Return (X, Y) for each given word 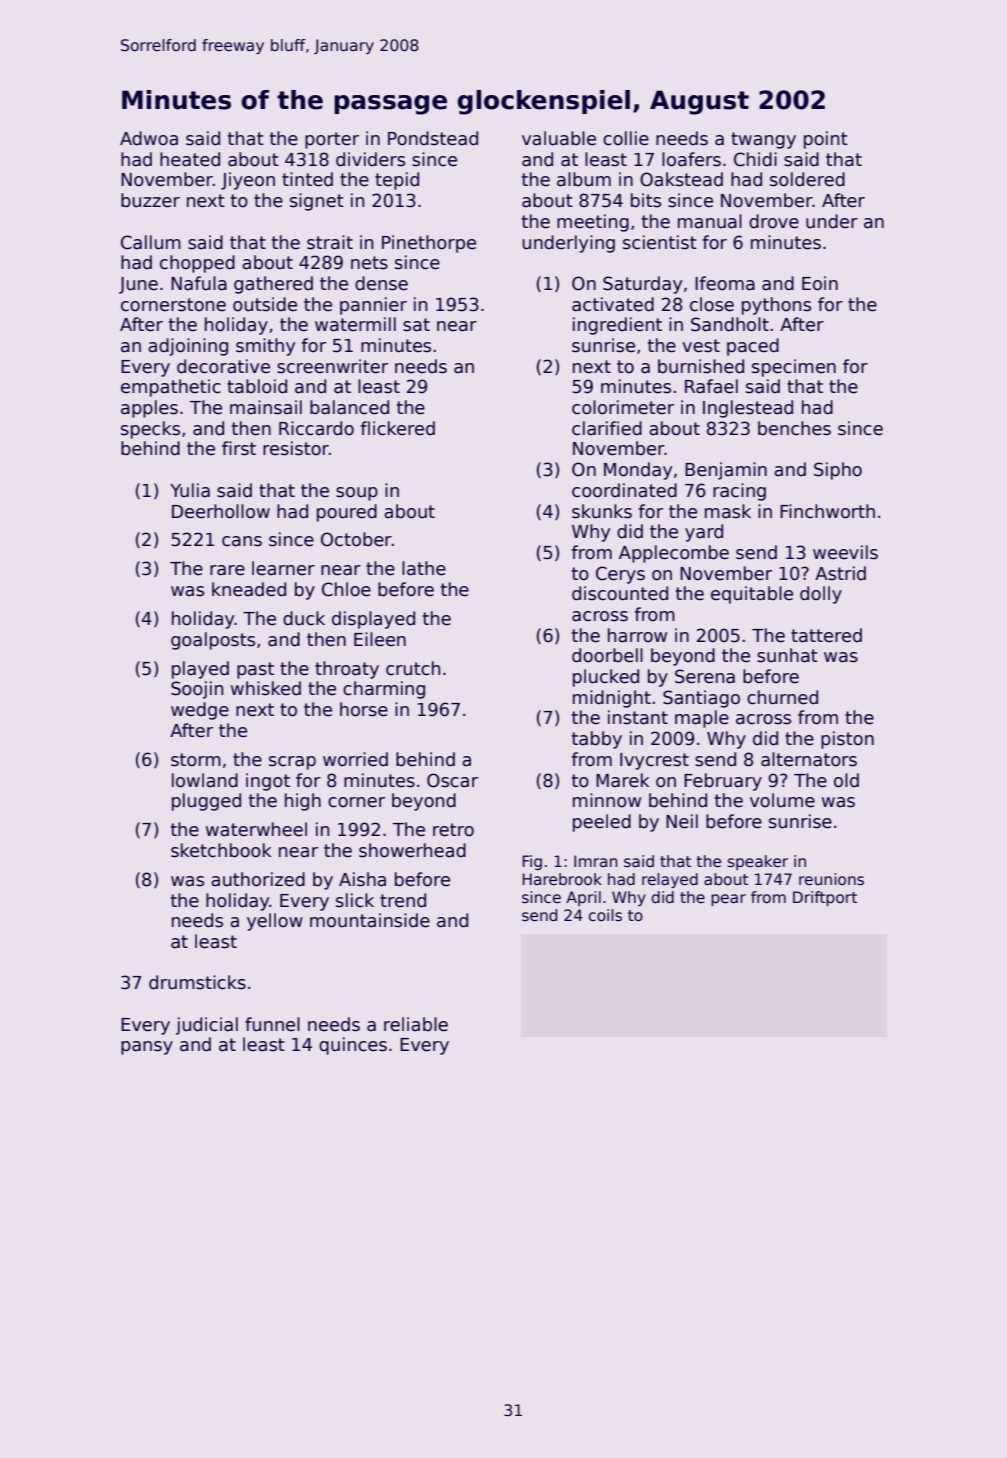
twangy (763, 140)
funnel (272, 1024)
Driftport (825, 898)
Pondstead (433, 138)
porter (332, 140)
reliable (416, 1024)
